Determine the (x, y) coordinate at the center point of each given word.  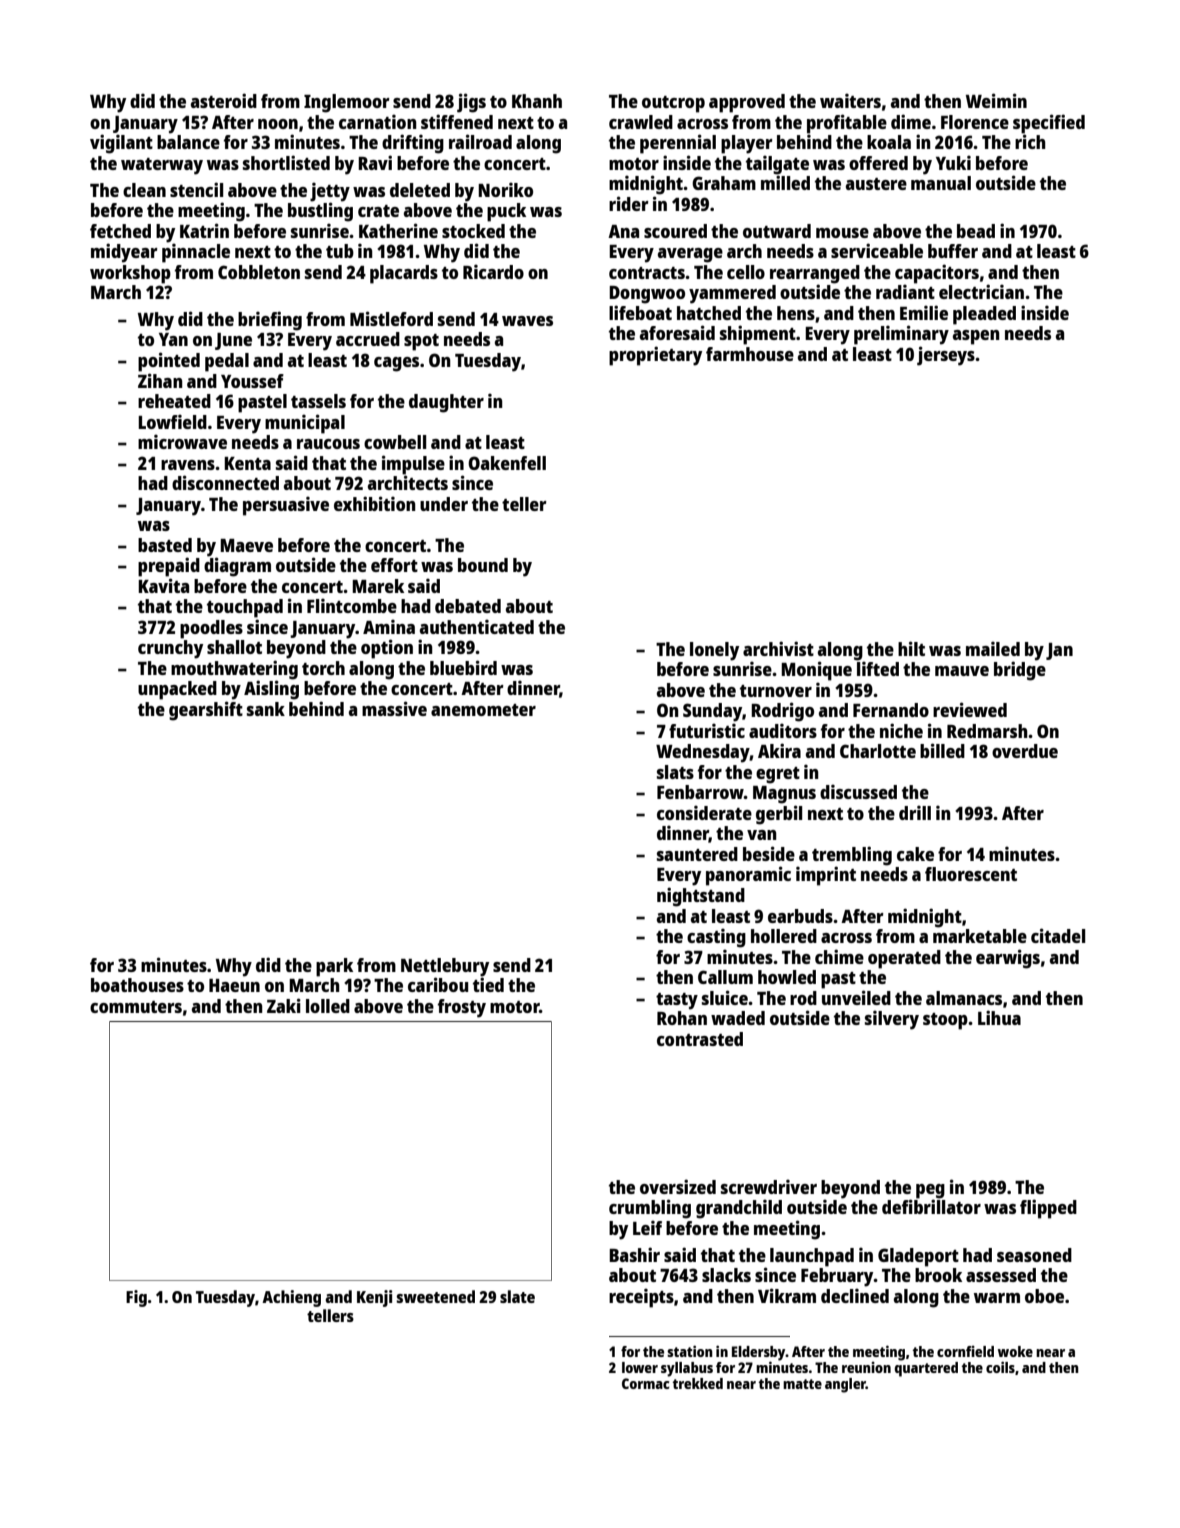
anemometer (483, 710)
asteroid (224, 100)
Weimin (996, 100)
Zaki (284, 1005)
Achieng (291, 1298)
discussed (858, 791)
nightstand (701, 897)
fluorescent (971, 874)
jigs (471, 103)
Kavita (163, 585)
